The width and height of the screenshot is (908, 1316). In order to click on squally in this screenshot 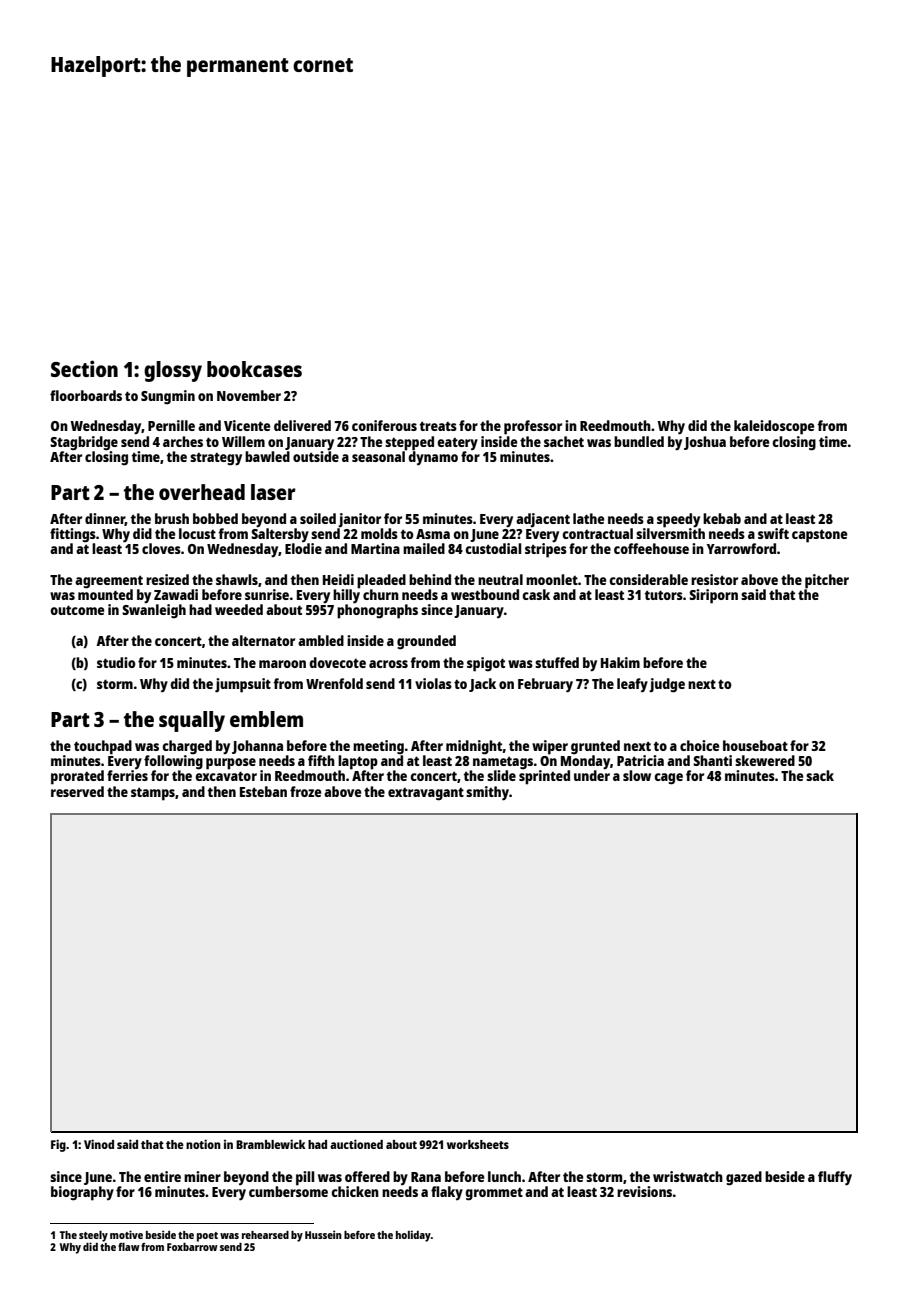, I will do `click(192, 721)`.
